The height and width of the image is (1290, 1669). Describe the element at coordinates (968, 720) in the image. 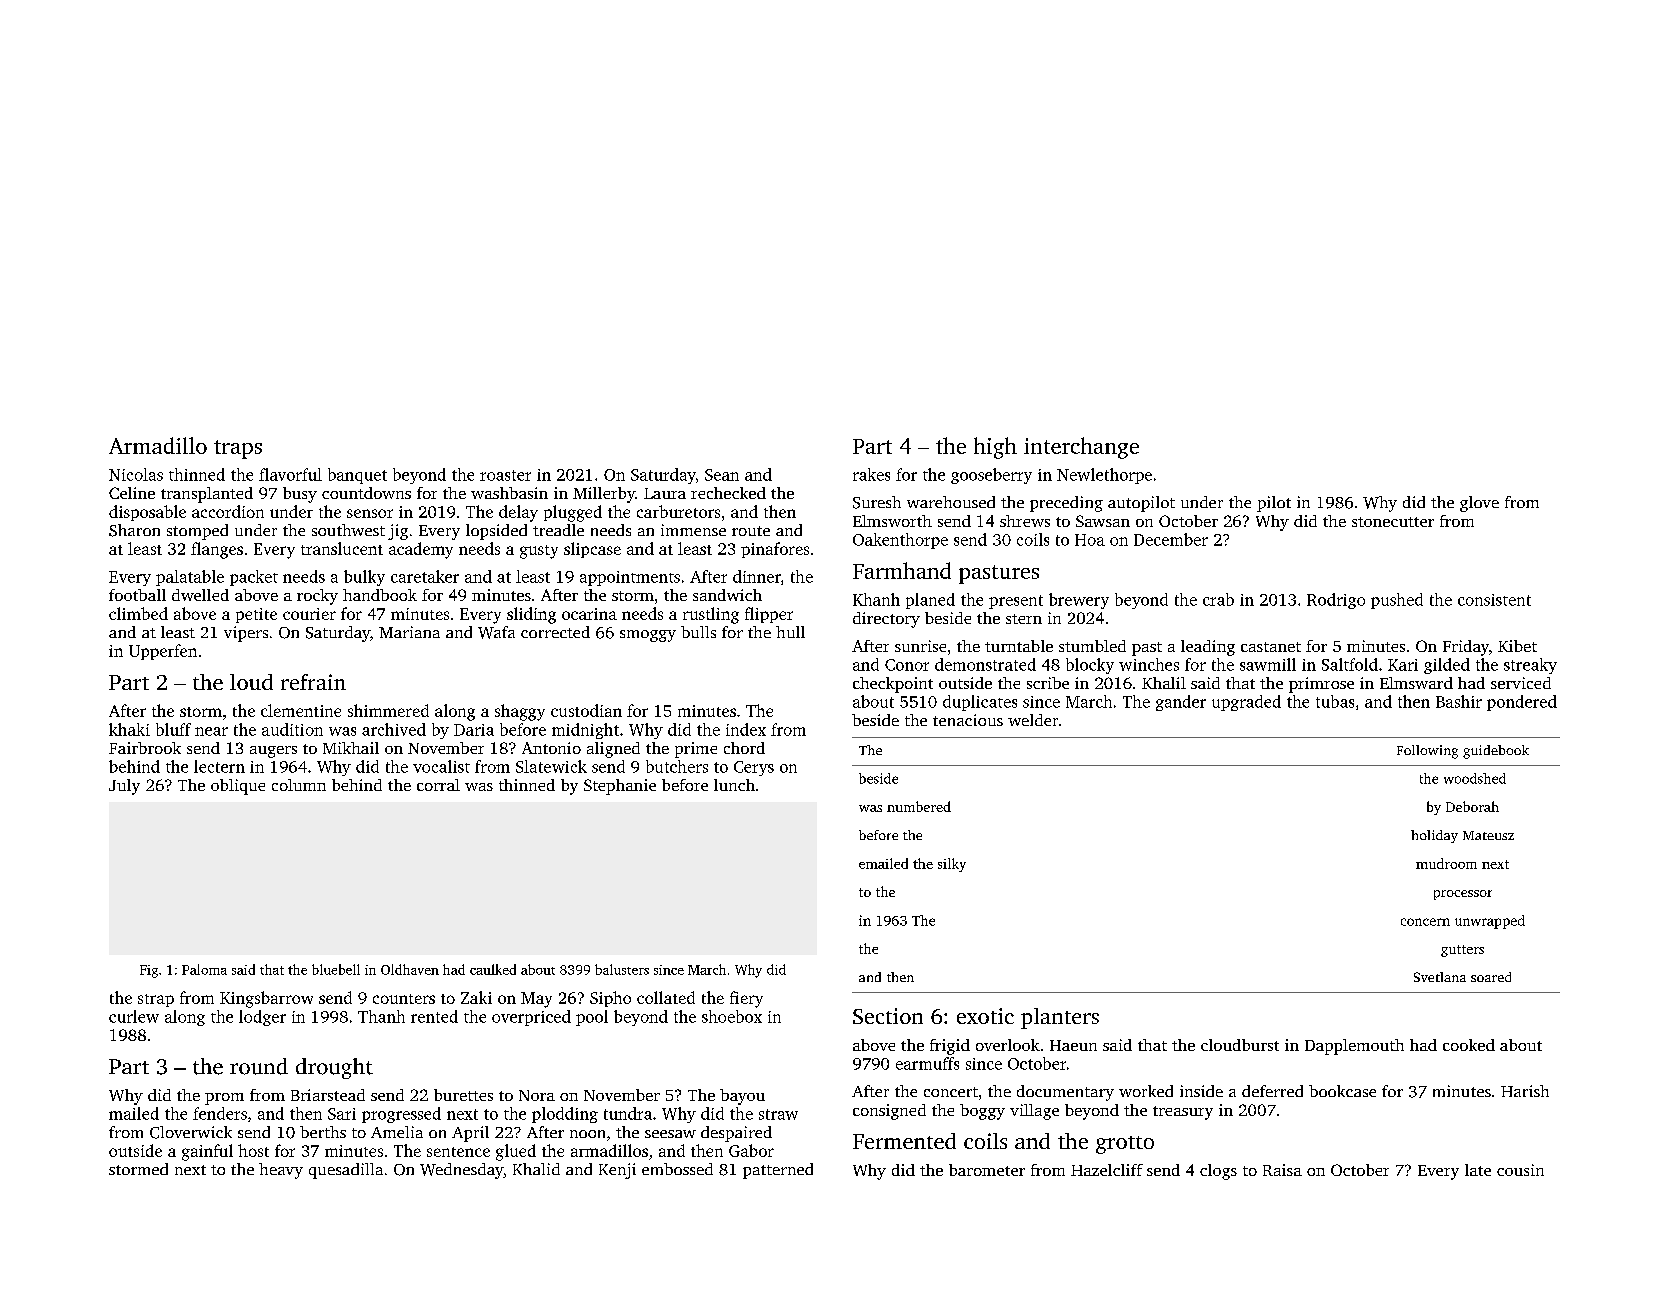

I see `tenacious` at that location.
